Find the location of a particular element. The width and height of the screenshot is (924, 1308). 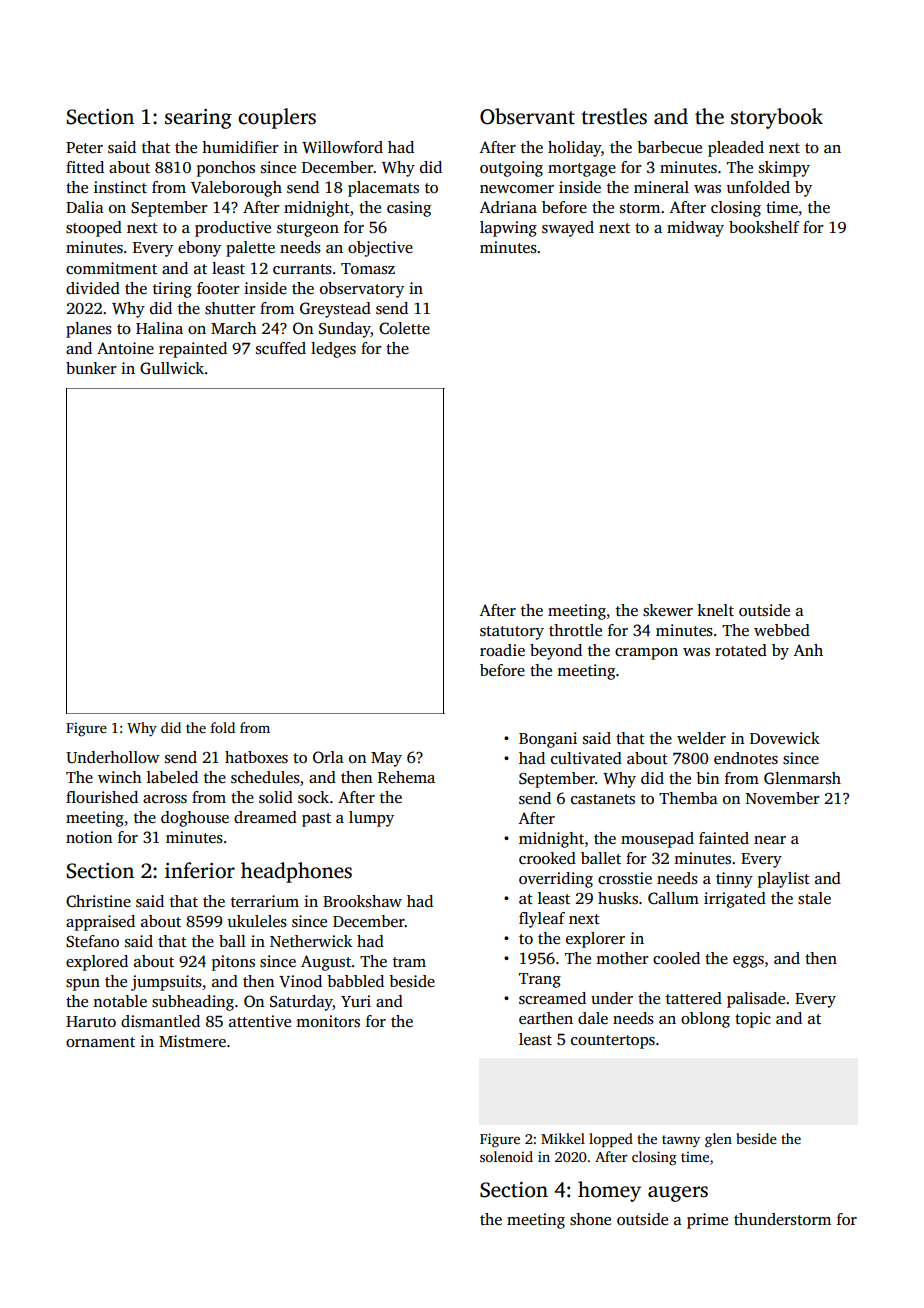

ledges is located at coordinates (333, 350).
